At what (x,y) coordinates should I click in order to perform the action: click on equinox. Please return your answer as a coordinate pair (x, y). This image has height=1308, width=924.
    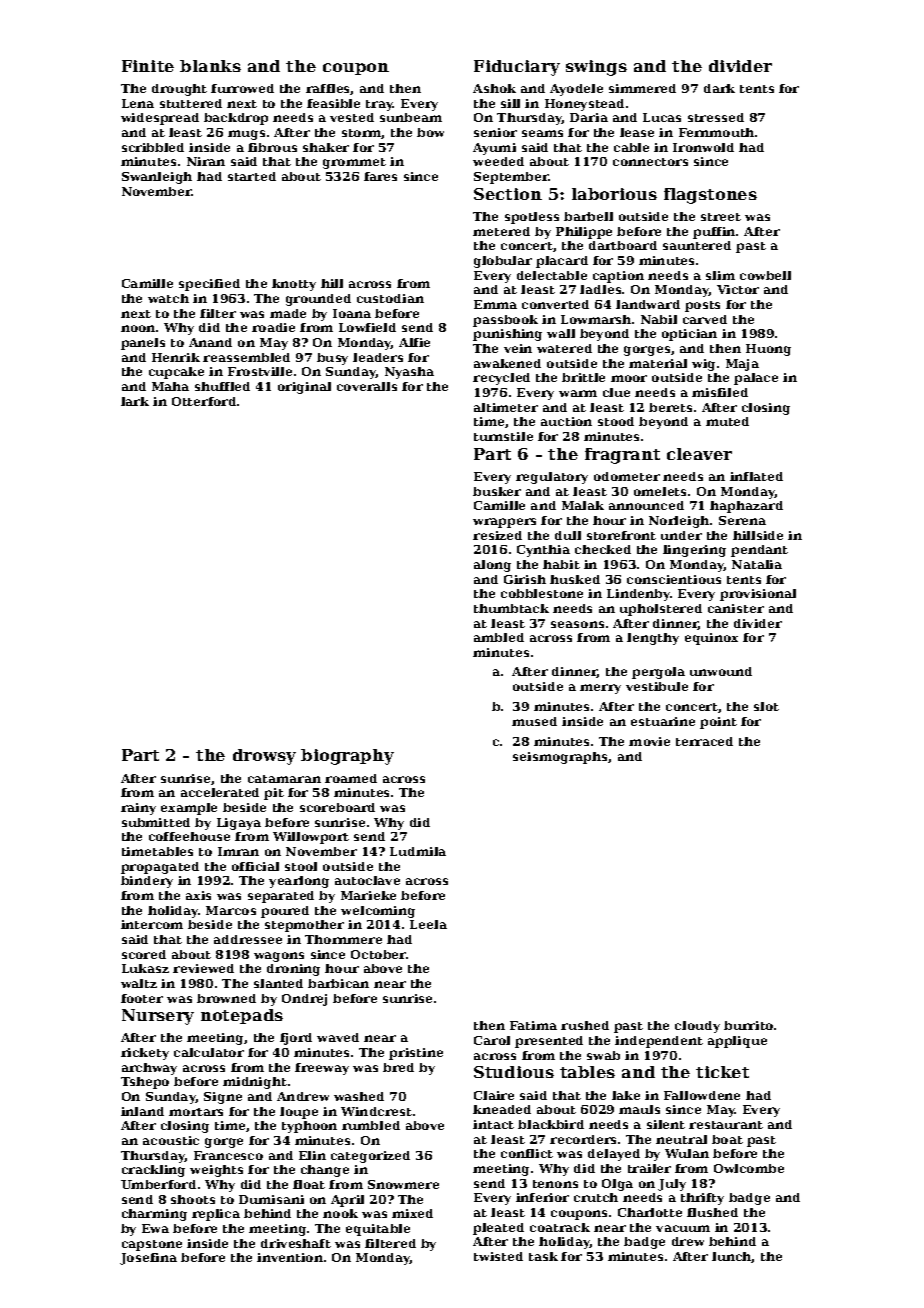
    Looking at the image, I should click on (711, 639).
